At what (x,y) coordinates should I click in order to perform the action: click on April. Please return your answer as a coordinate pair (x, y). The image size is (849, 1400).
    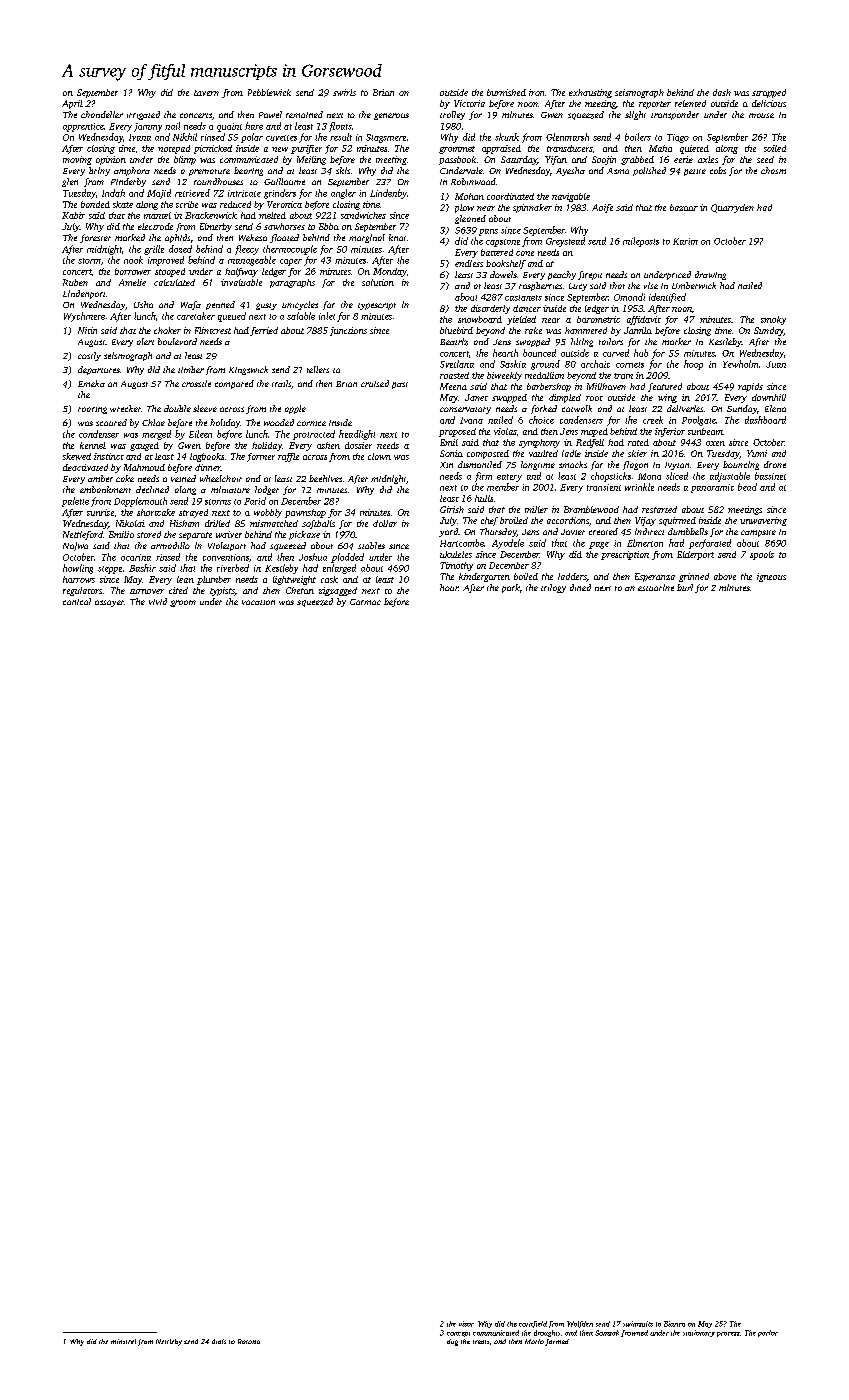
    Looking at the image, I should click on (72, 104).
